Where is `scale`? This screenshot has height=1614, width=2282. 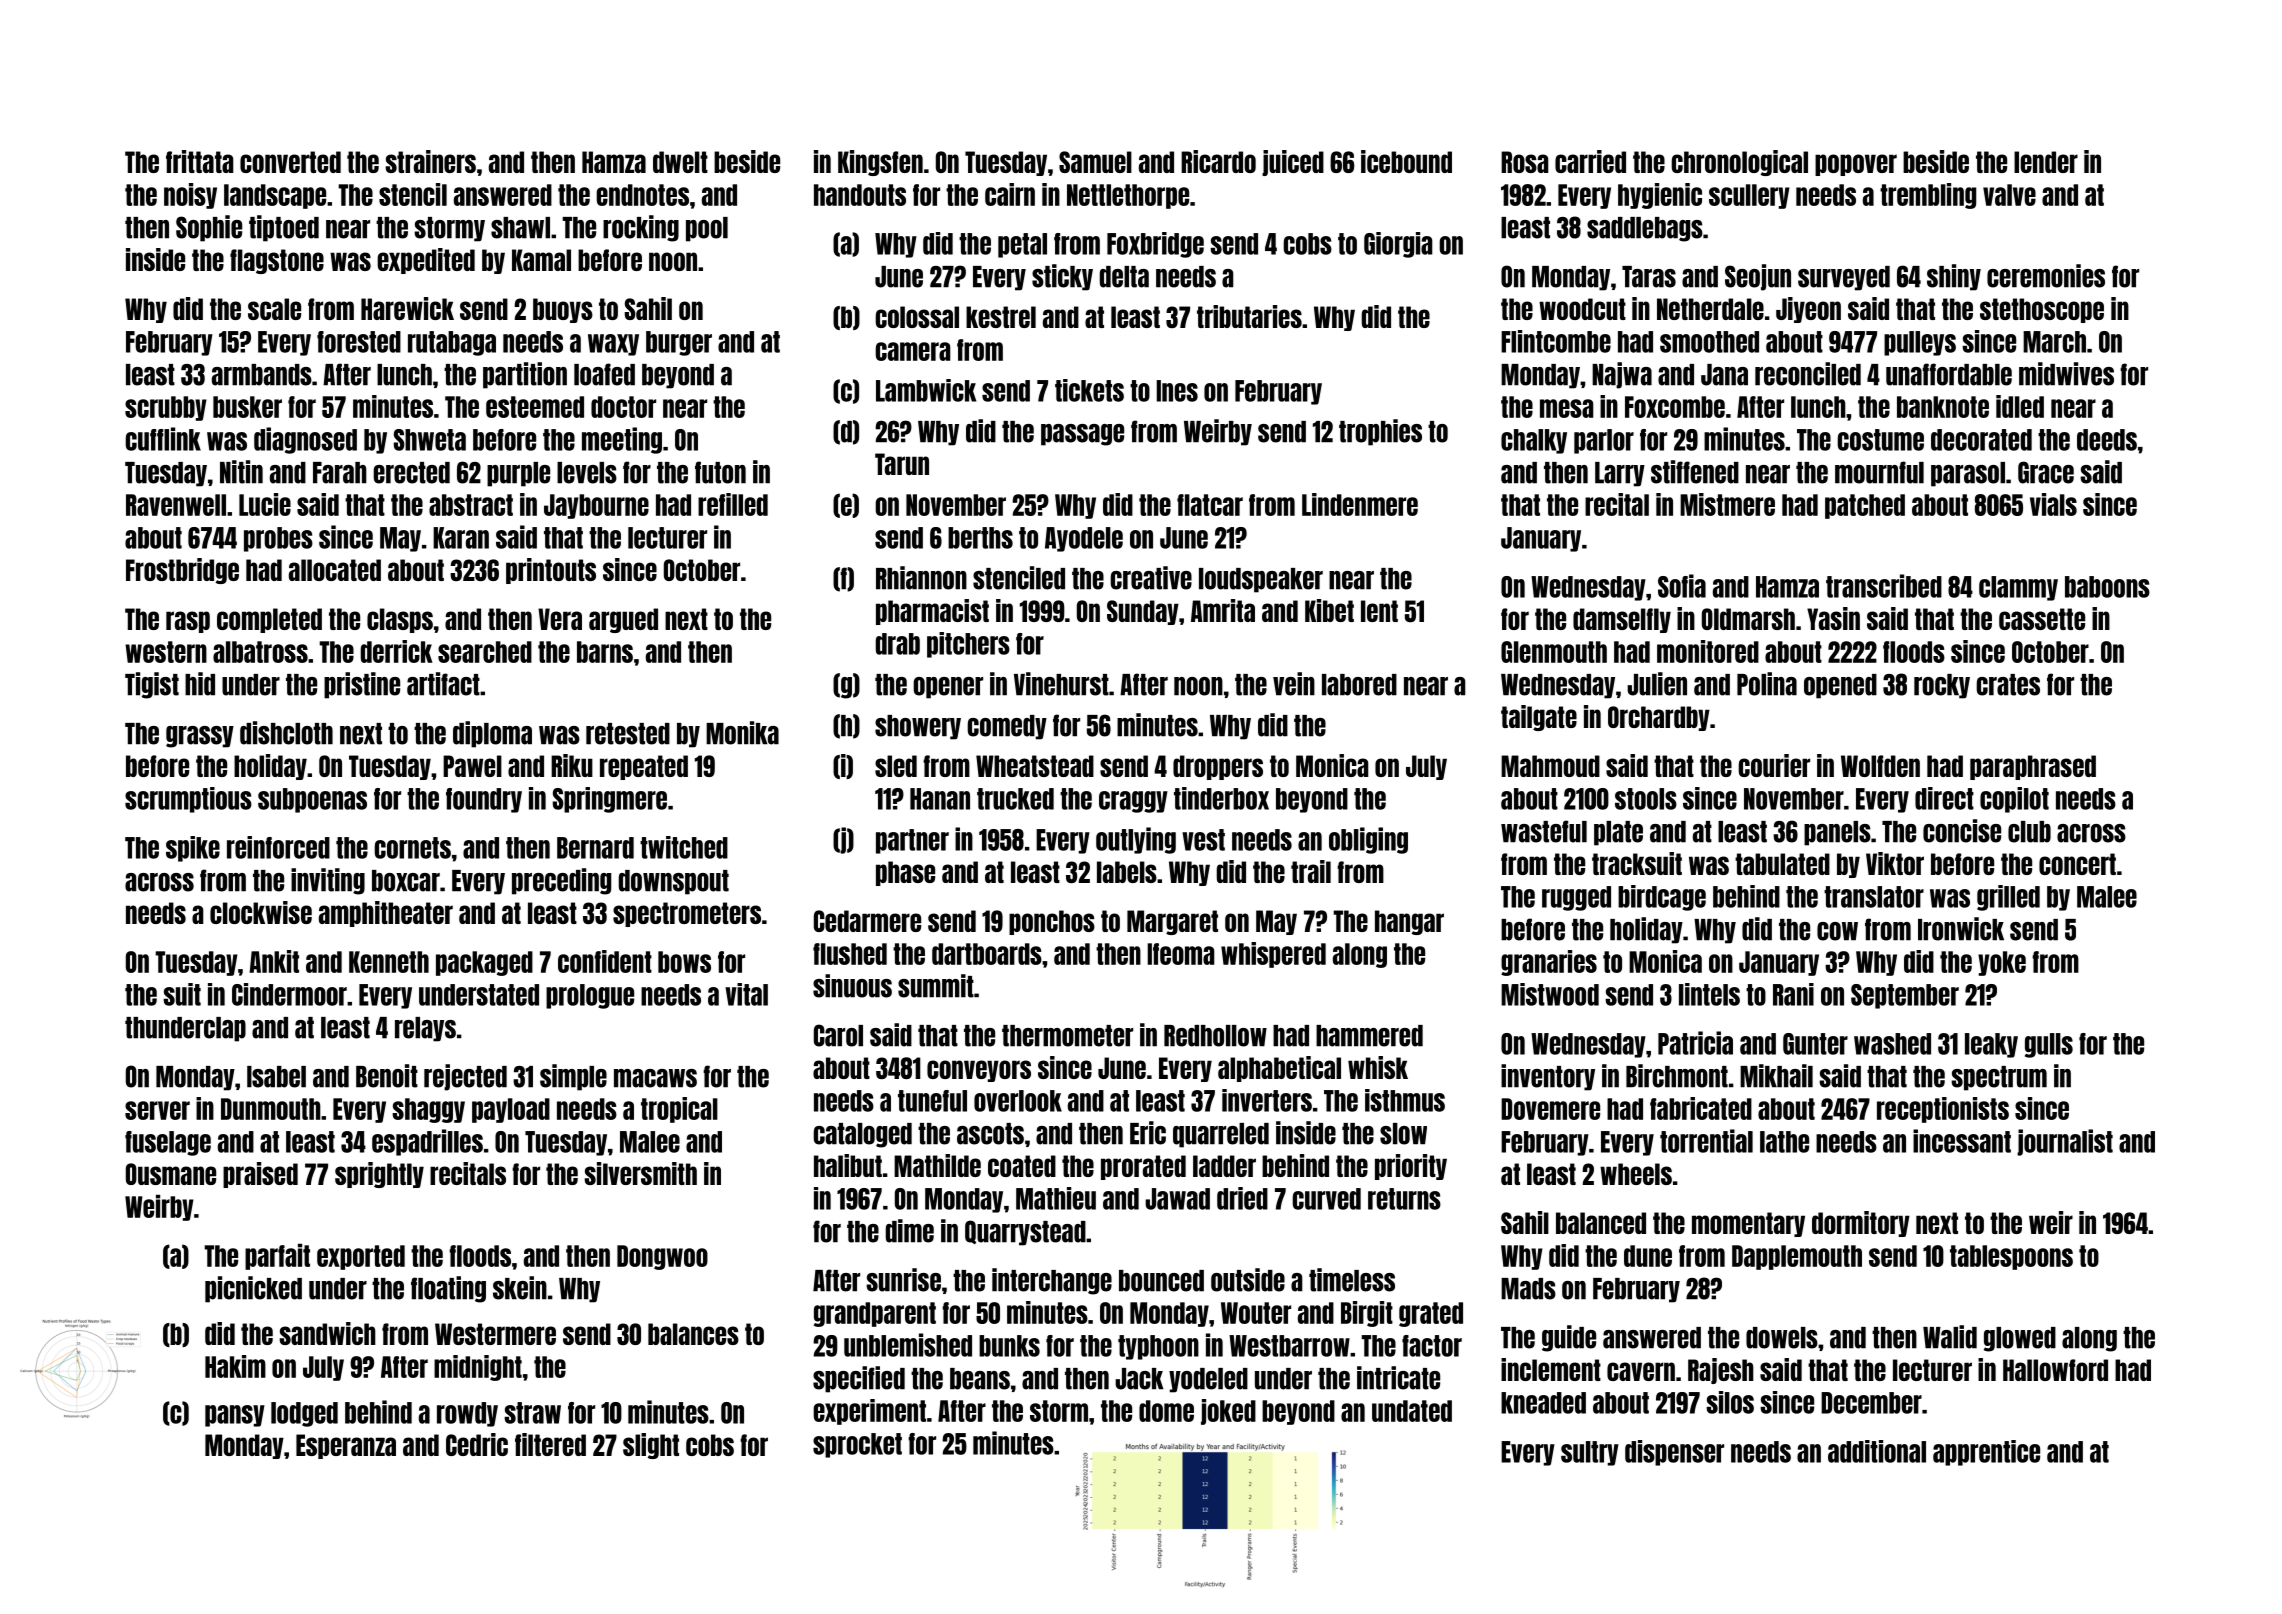
scale is located at coordinates (274, 309).
